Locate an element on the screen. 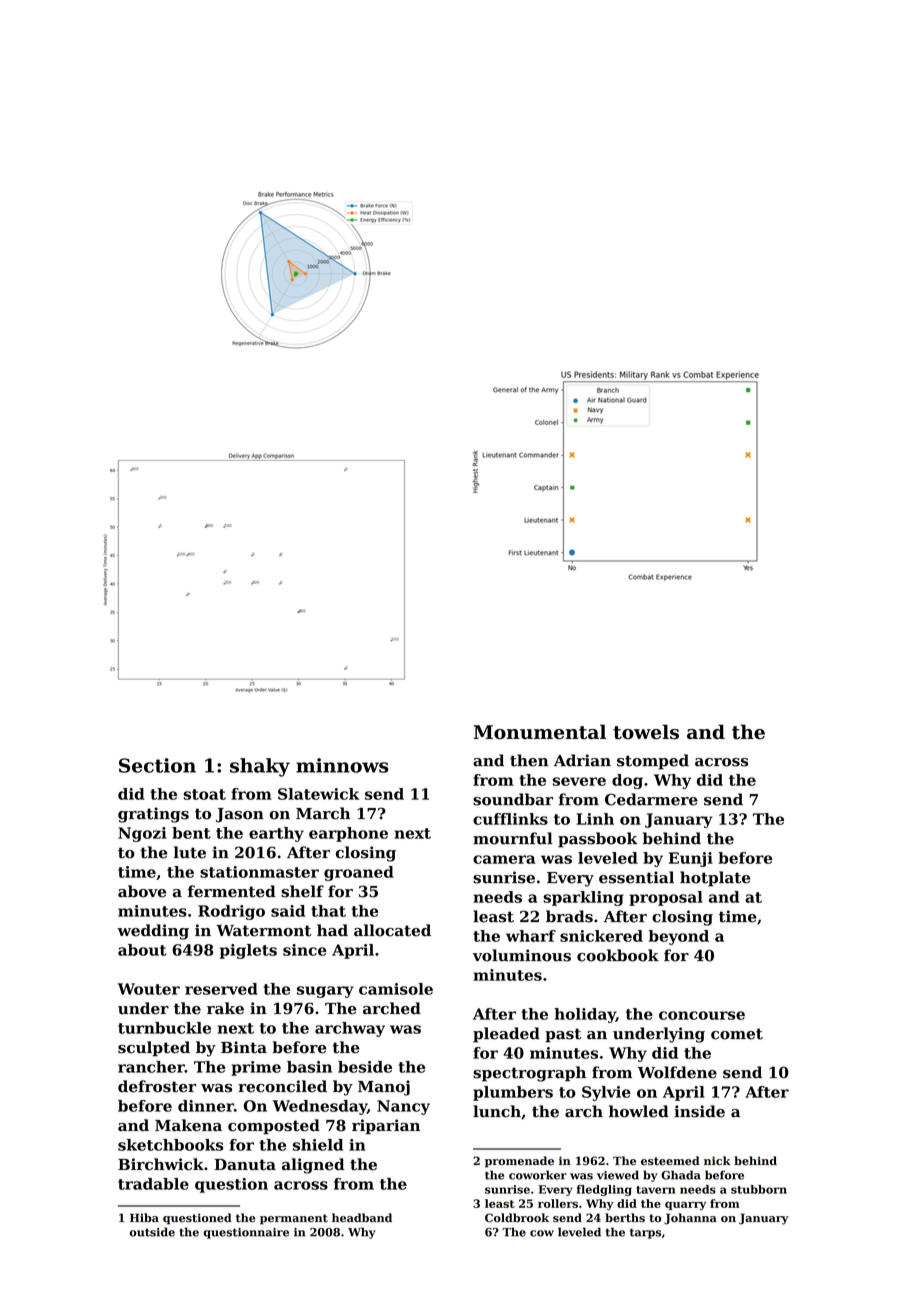 This screenshot has width=908, height=1316. howled is located at coordinates (639, 1111).
